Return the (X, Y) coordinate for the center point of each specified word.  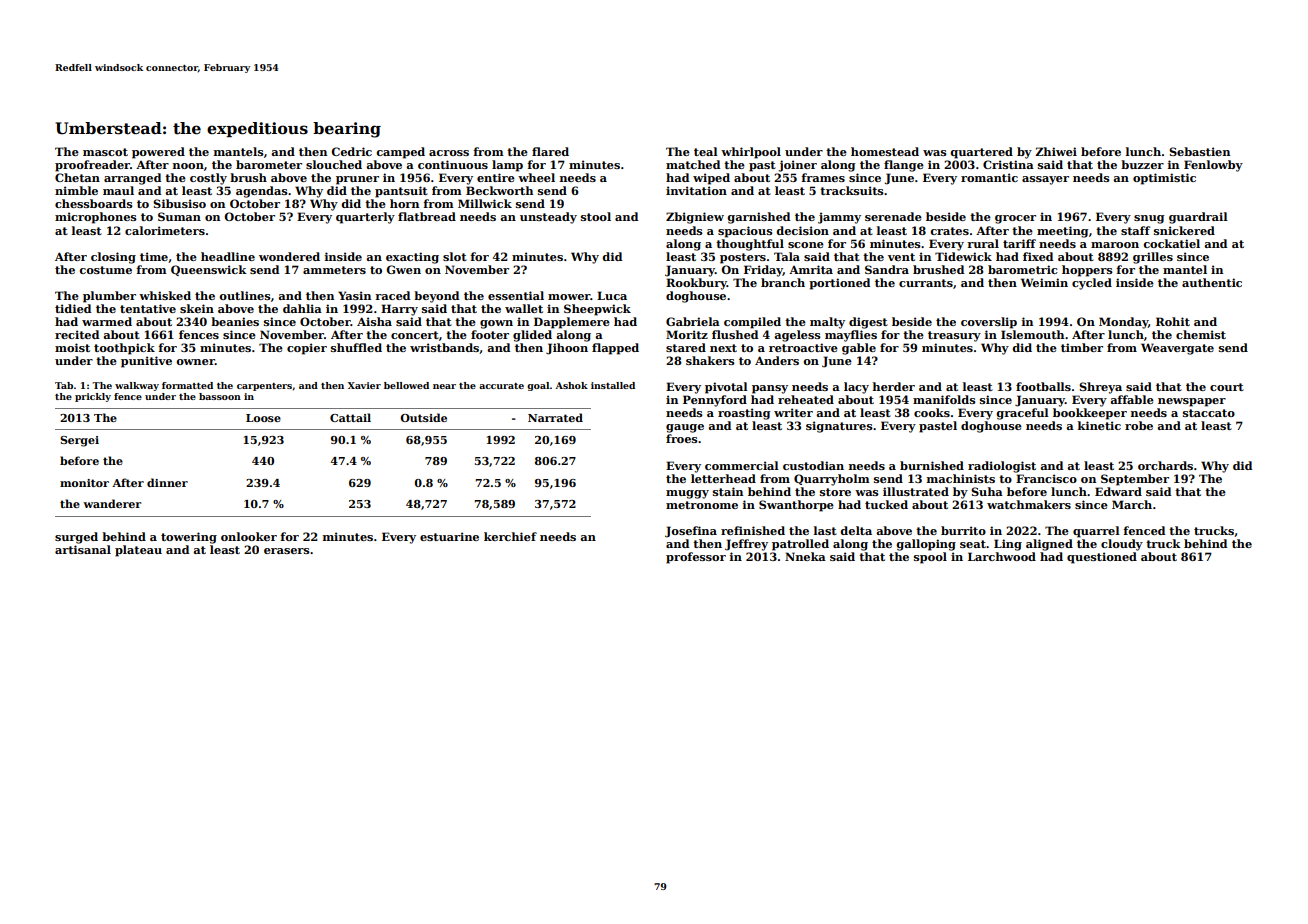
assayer (1045, 180)
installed (613, 385)
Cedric (351, 151)
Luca (612, 295)
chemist (1201, 334)
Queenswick (209, 270)
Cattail (350, 417)
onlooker (249, 536)
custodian (813, 465)
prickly (93, 397)
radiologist (1002, 467)
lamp (507, 166)
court (1227, 387)
